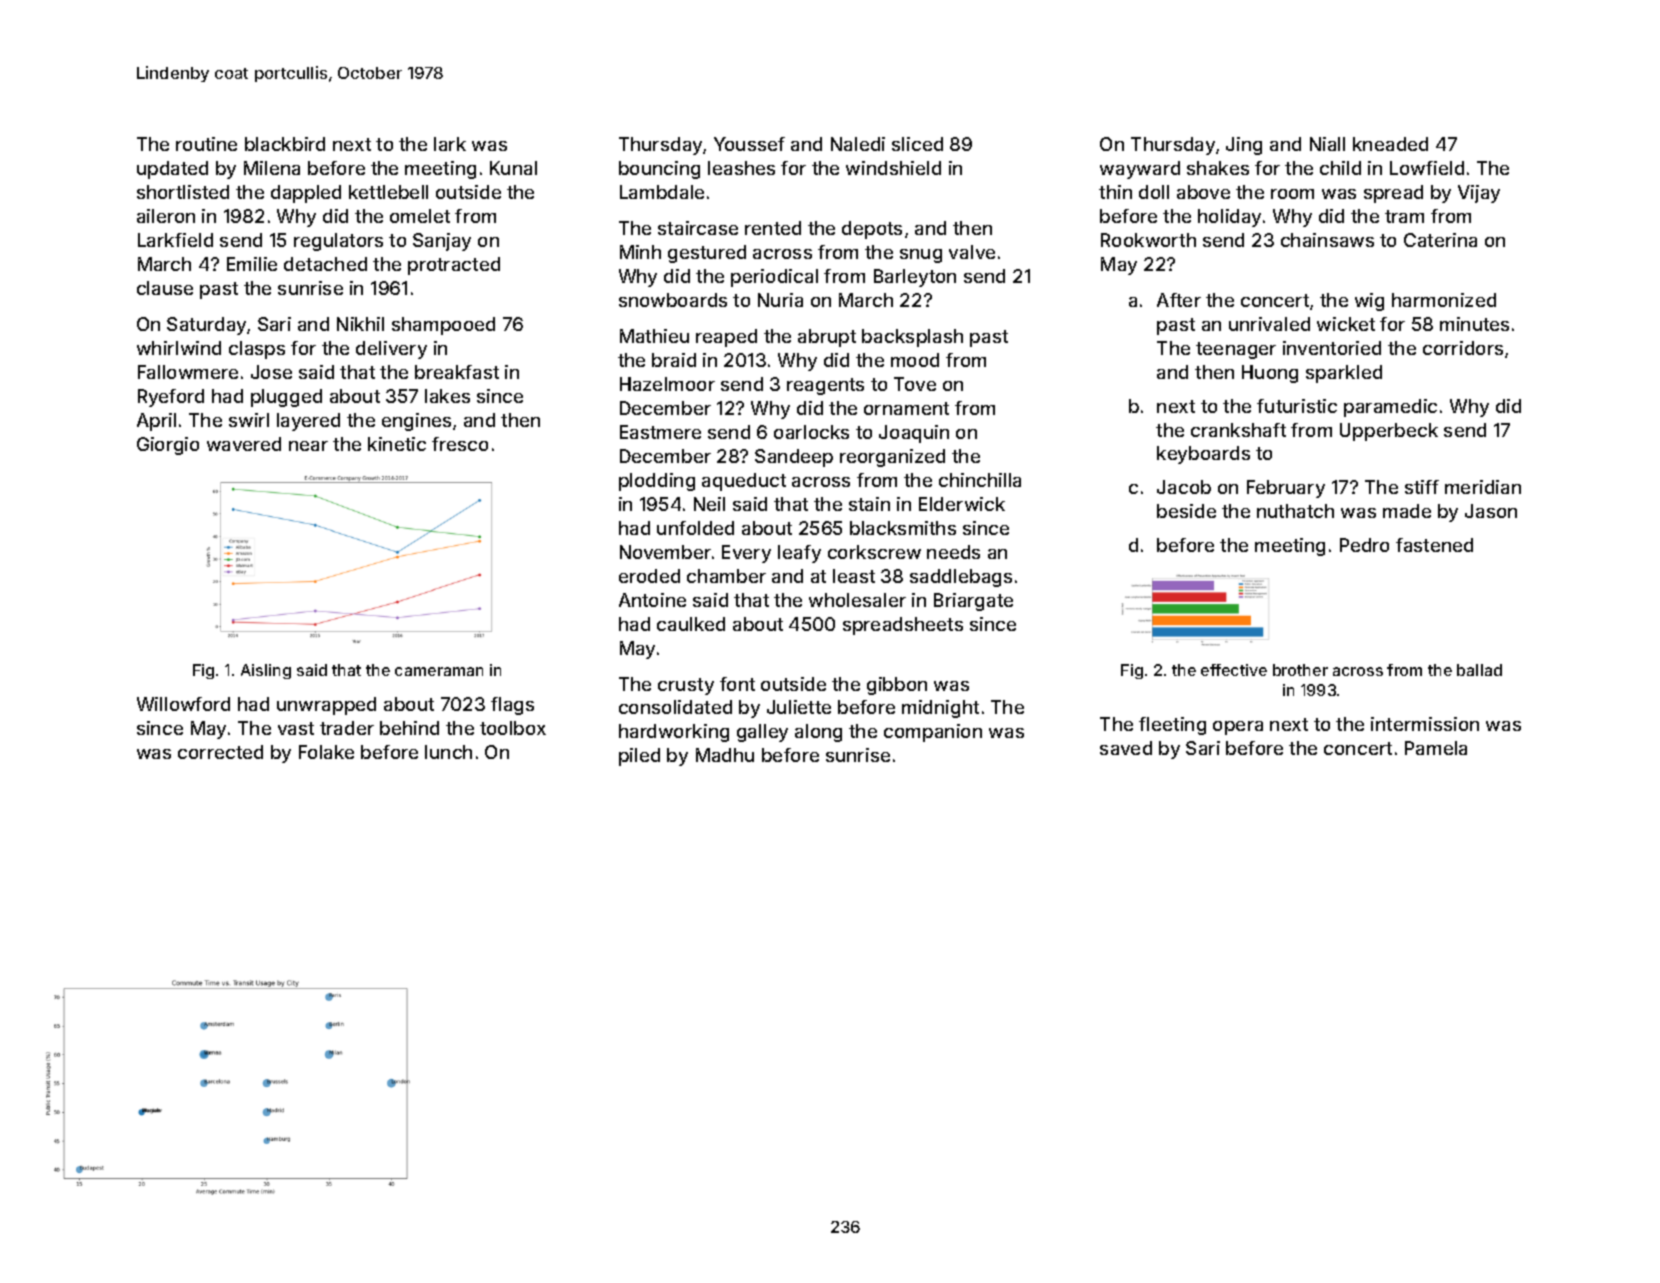 The height and width of the image is (1283, 1660). I want to click on corridors, so click(1463, 348).
